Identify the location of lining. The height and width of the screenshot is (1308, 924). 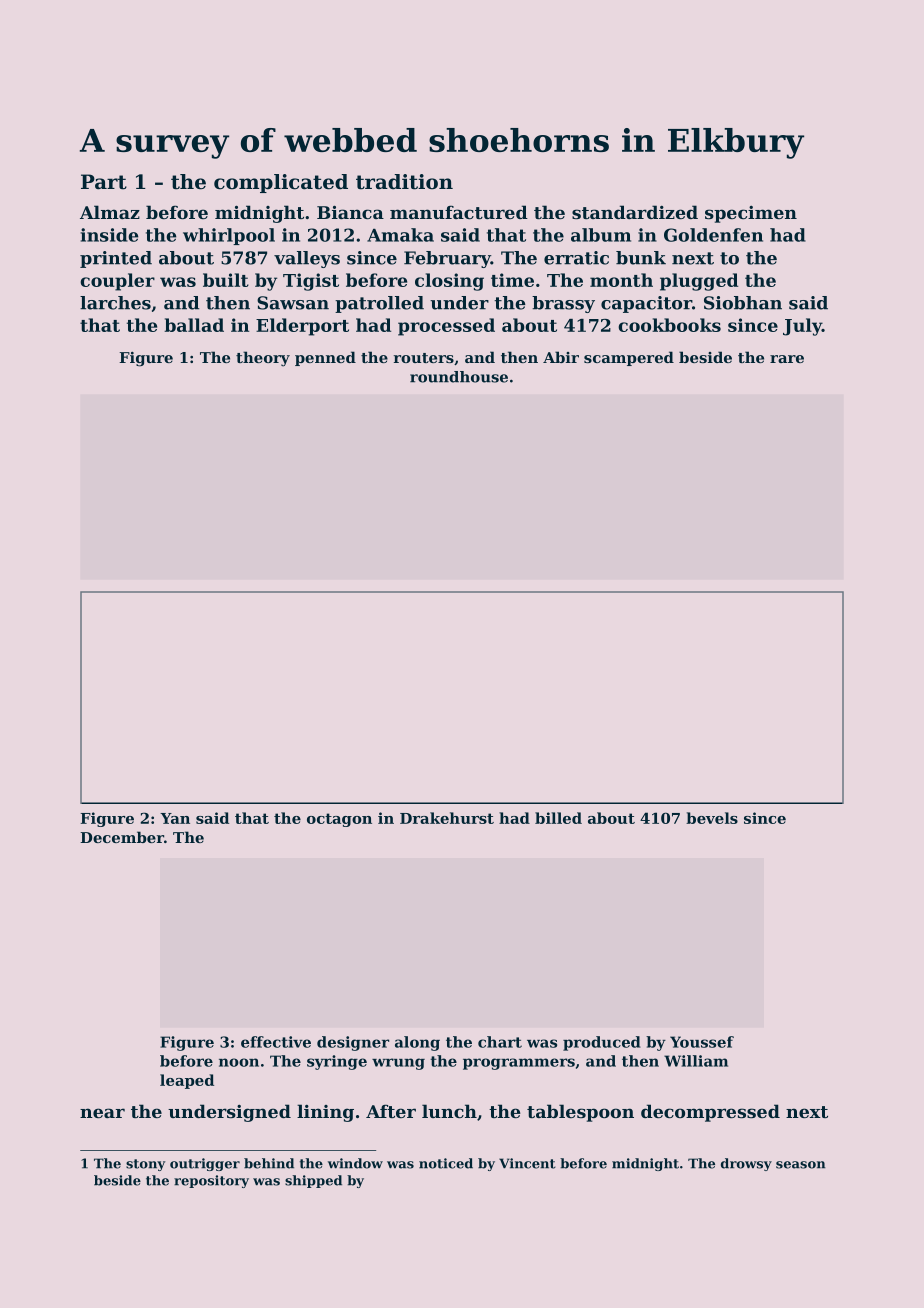
(325, 1113).
